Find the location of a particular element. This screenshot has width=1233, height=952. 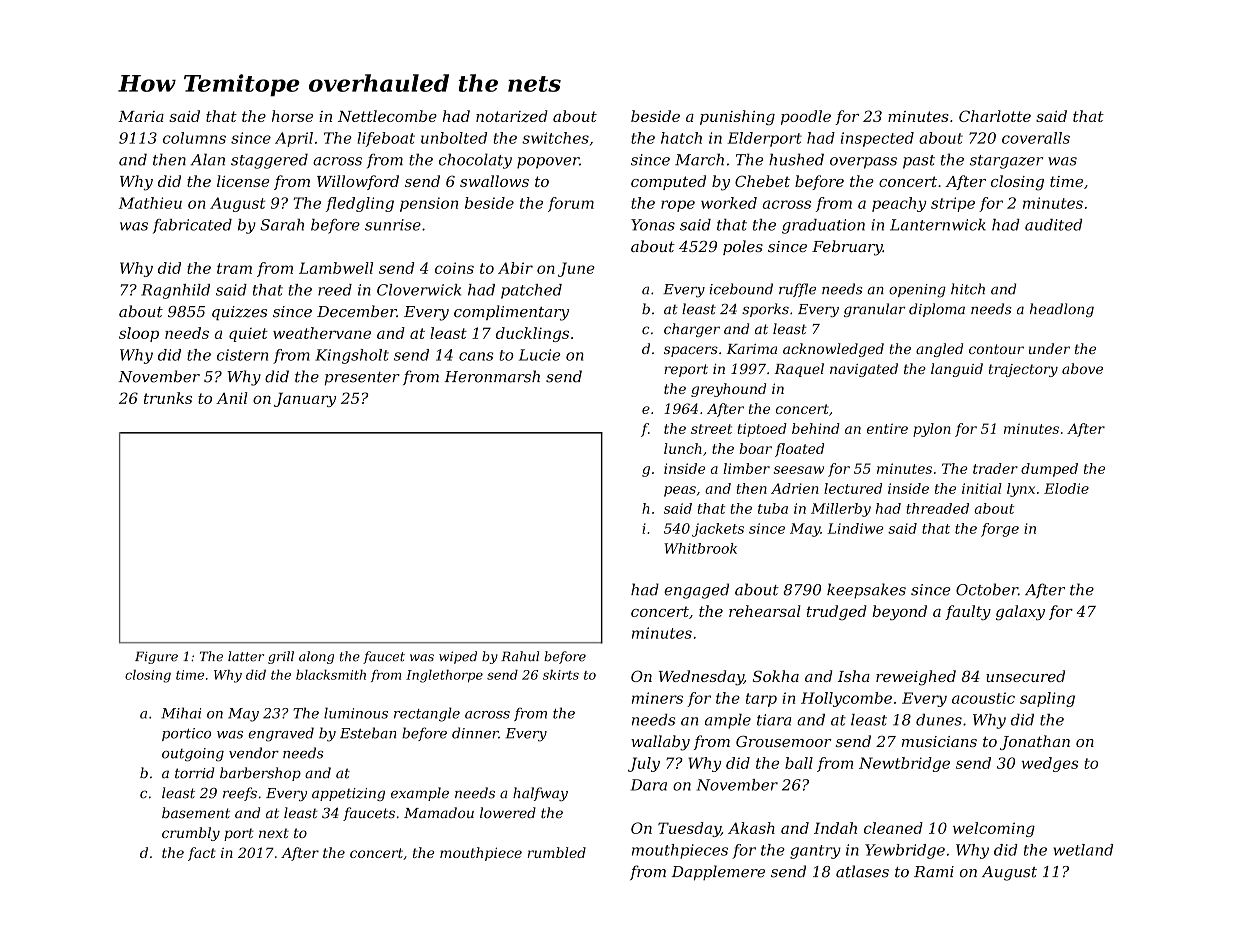

musicians is located at coordinates (939, 741).
